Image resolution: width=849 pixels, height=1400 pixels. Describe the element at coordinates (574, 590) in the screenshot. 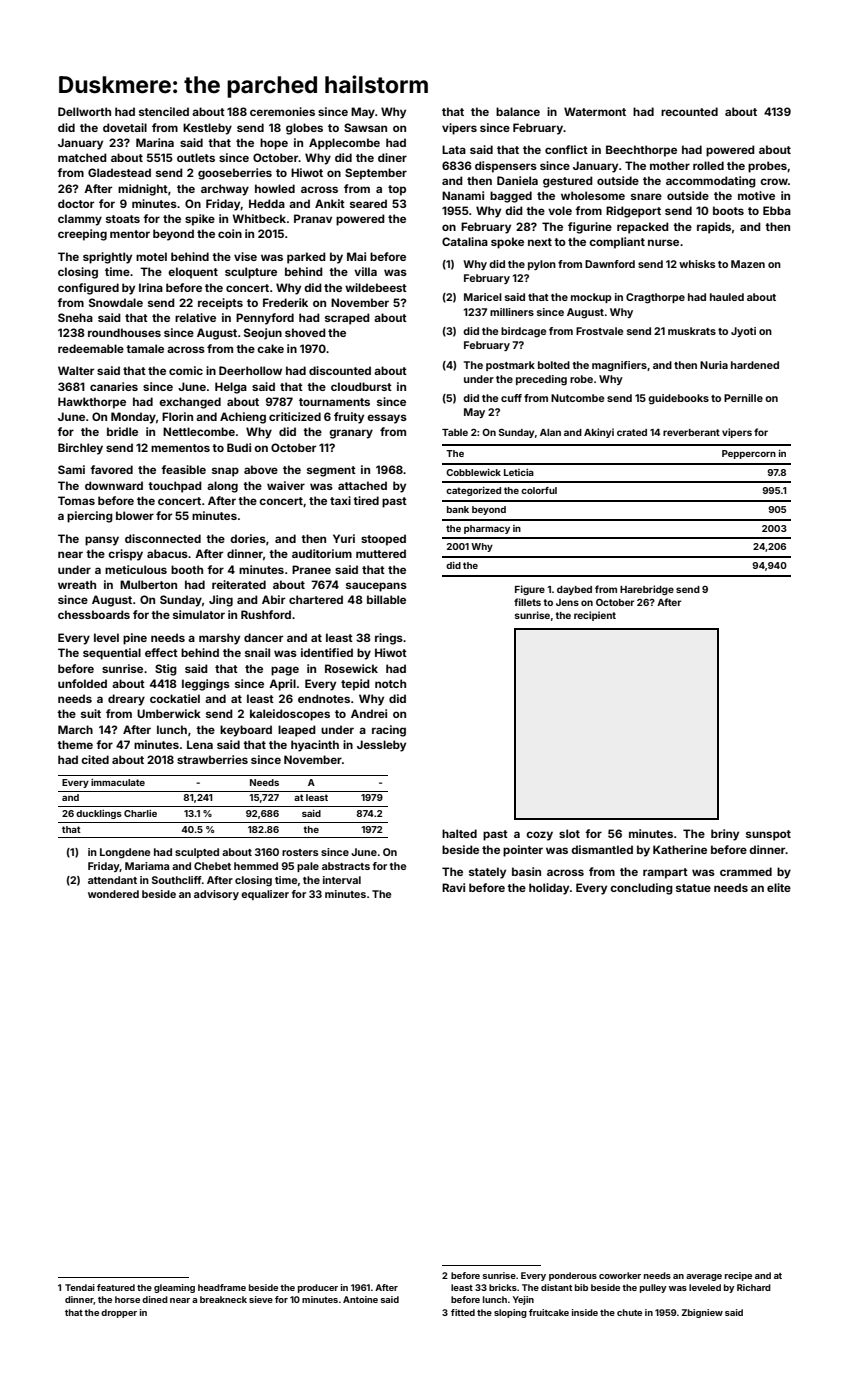

I see `daybed` at that location.
